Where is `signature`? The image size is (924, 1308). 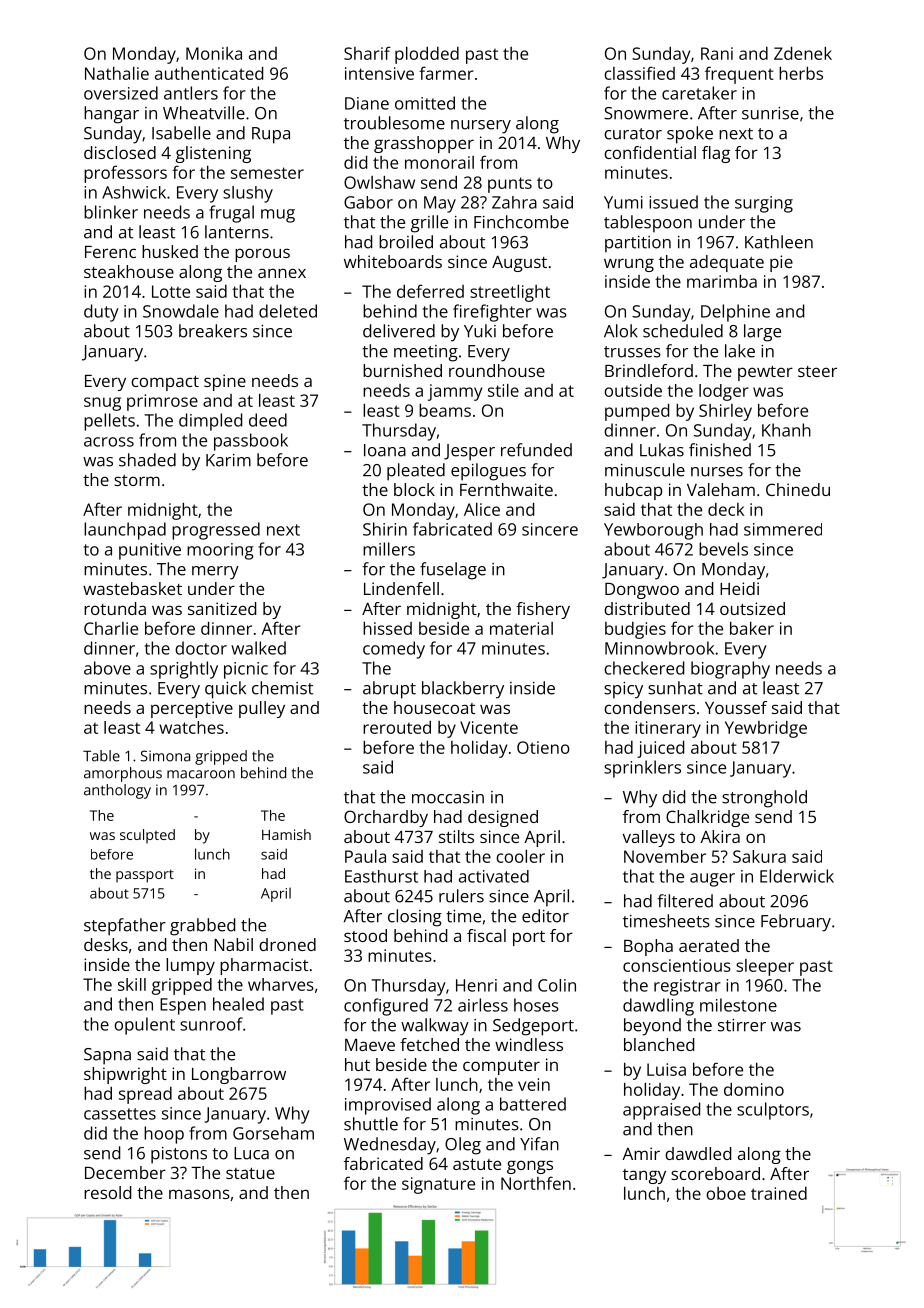
signature is located at coordinates (438, 1185).
